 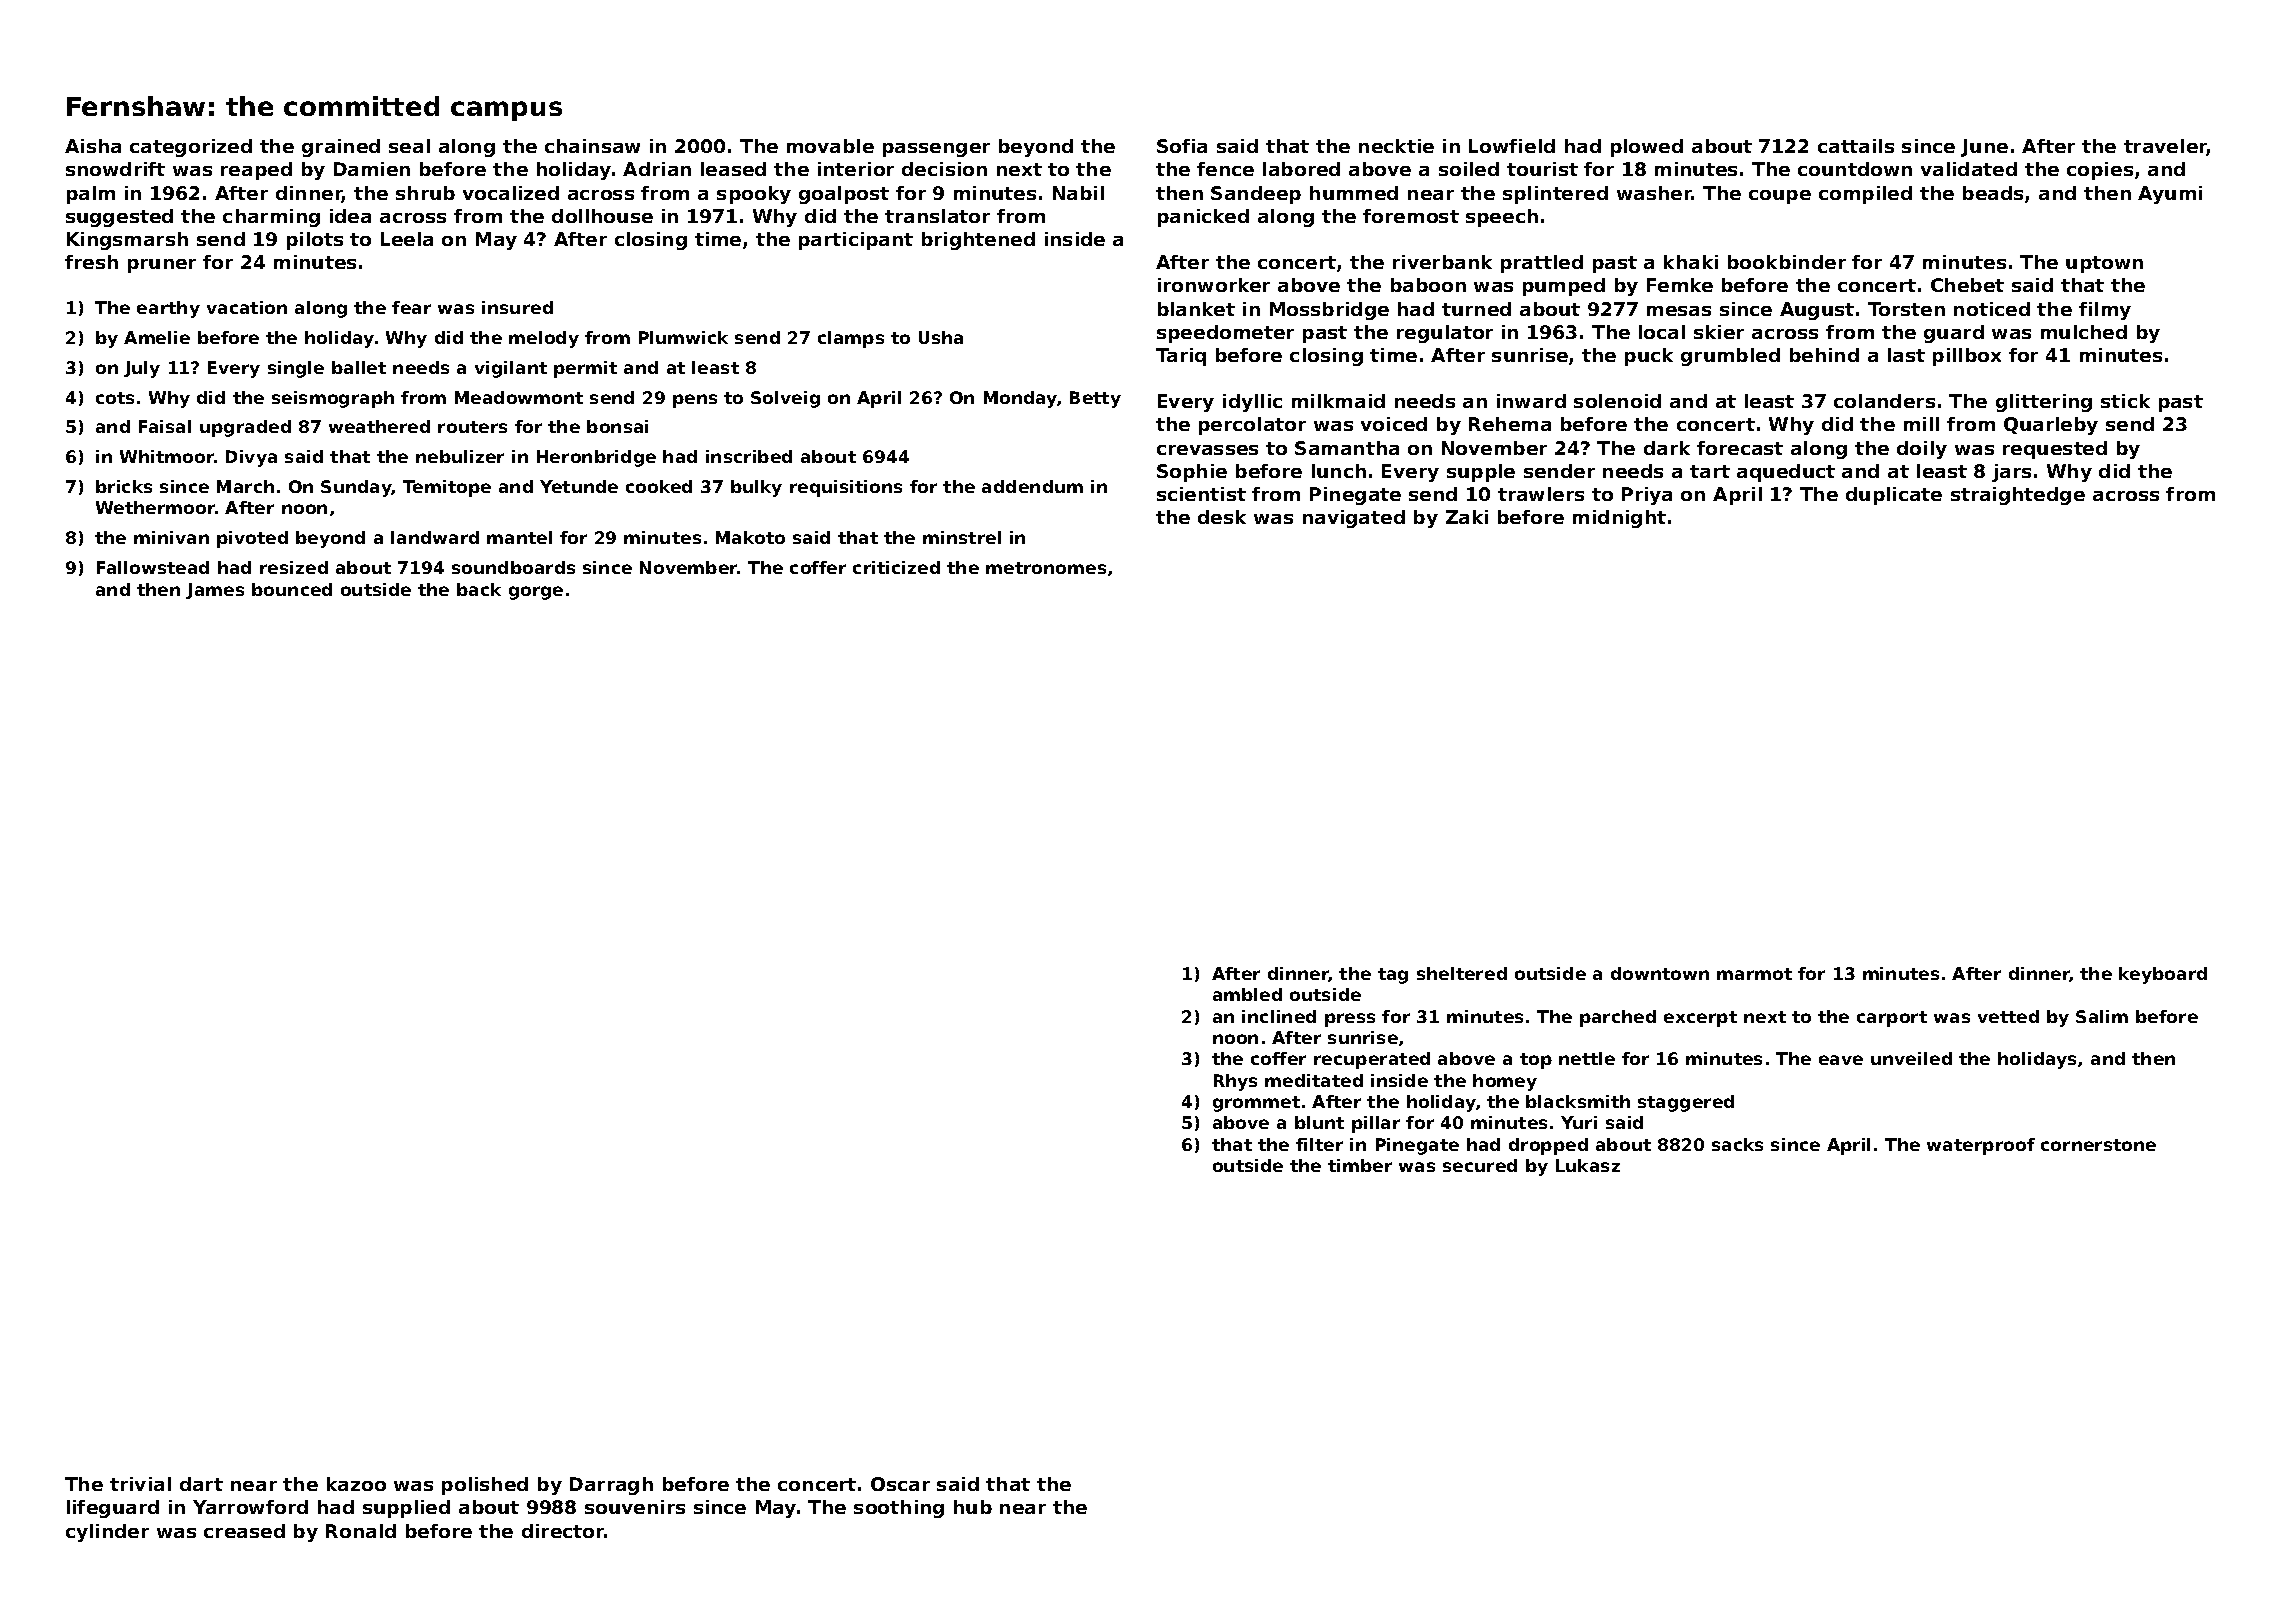 What do you see at coordinates (1856, 146) in the screenshot?
I see `cattails` at bounding box center [1856, 146].
